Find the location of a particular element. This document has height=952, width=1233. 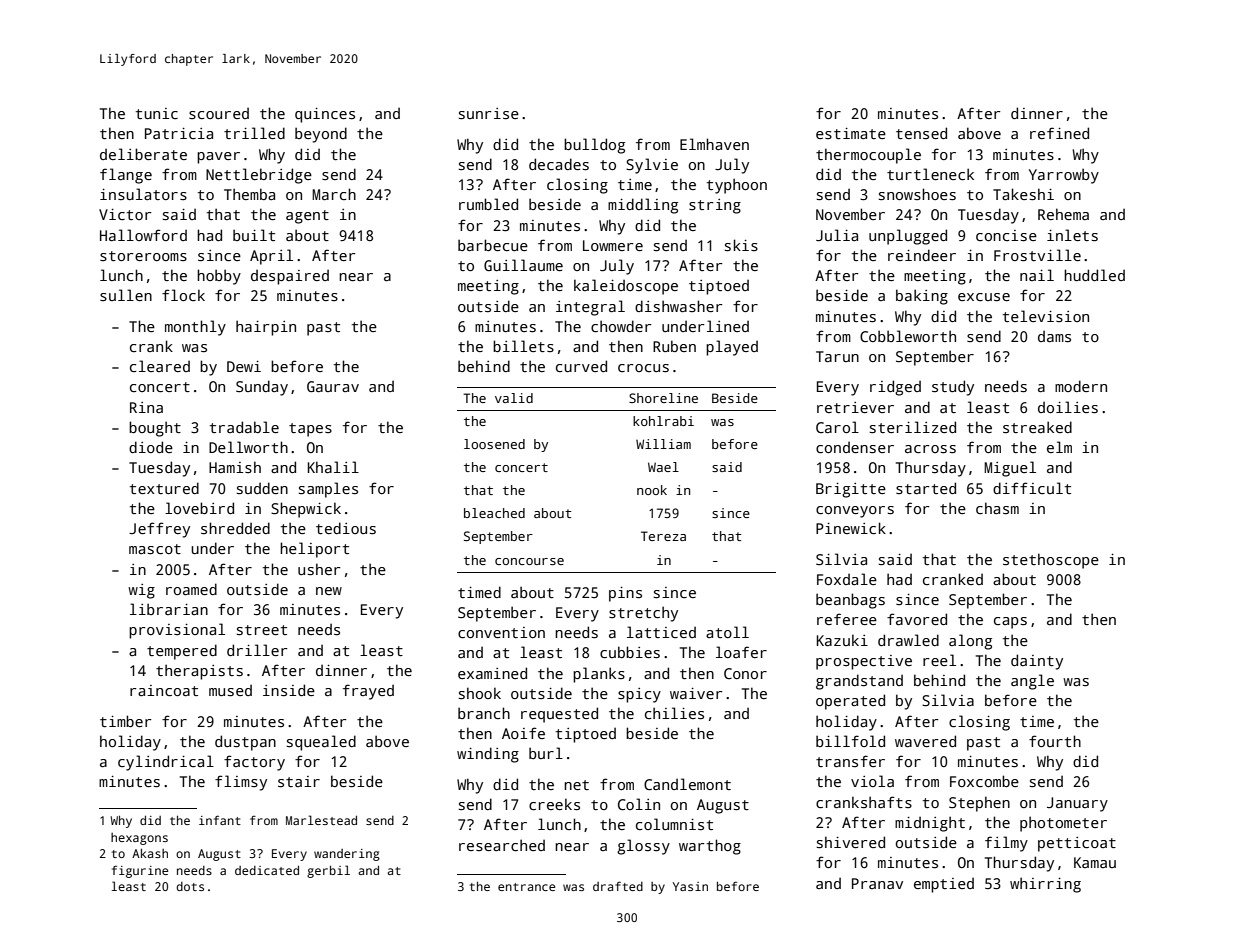

Foxdale is located at coordinates (847, 579).
